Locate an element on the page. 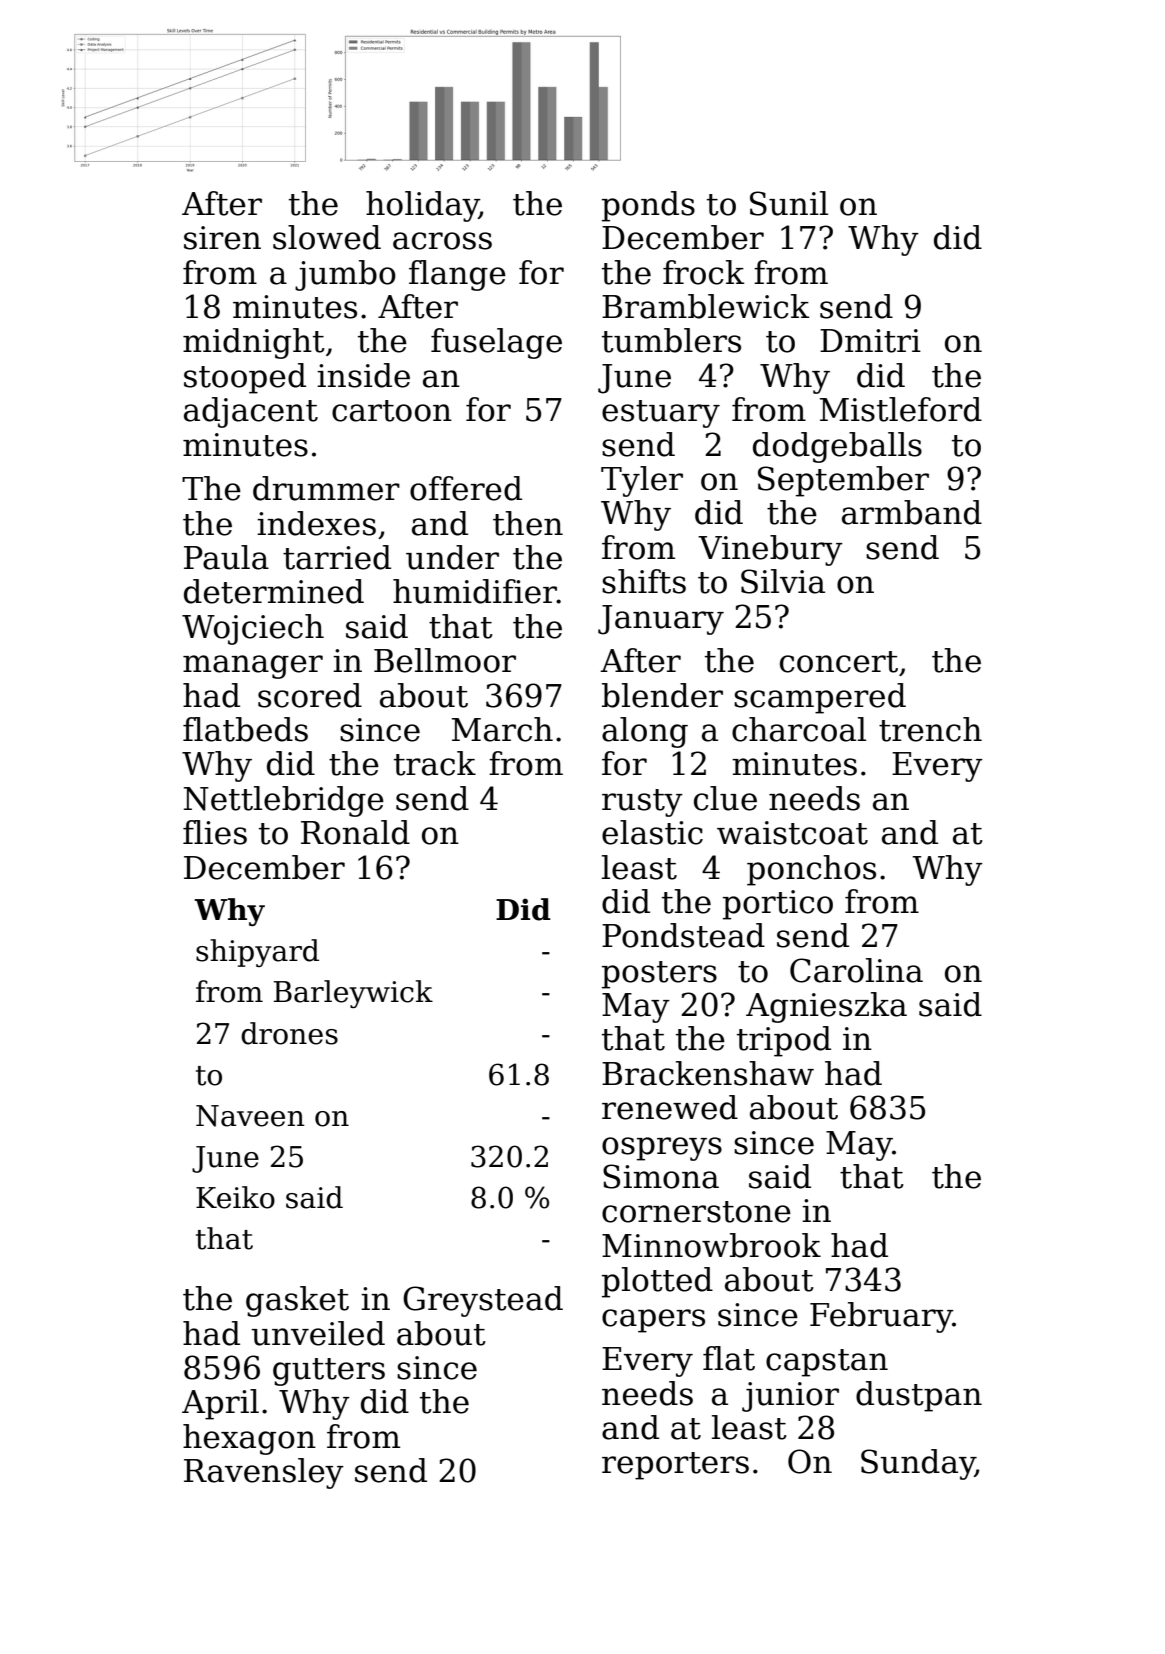 This document has height=1654, width=1165. elastic is located at coordinates (652, 832).
